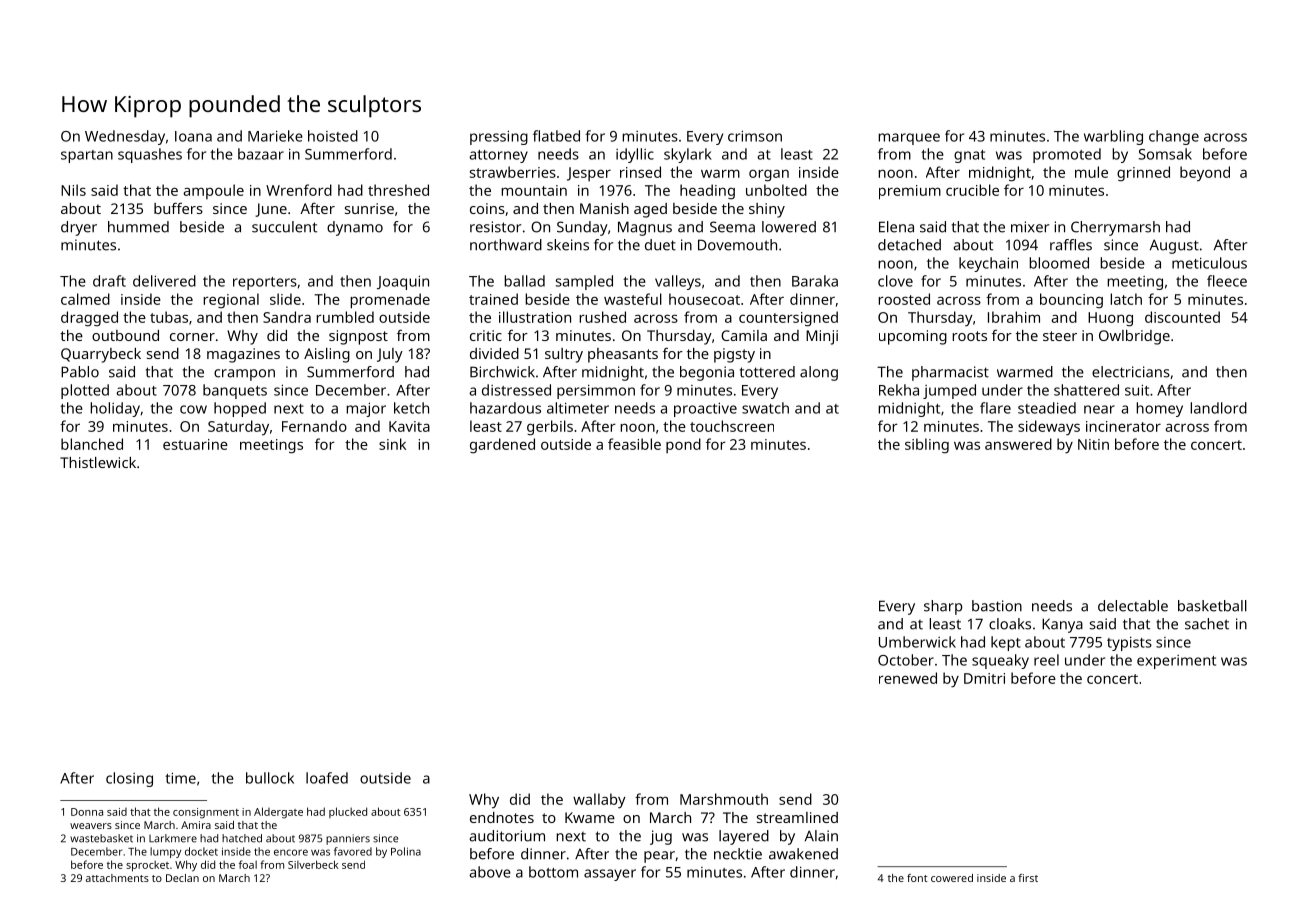 The height and width of the page is (924, 1308). What do you see at coordinates (1093, 444) in the page?
I see `Nitin` at bounding box center [1093, 444].
